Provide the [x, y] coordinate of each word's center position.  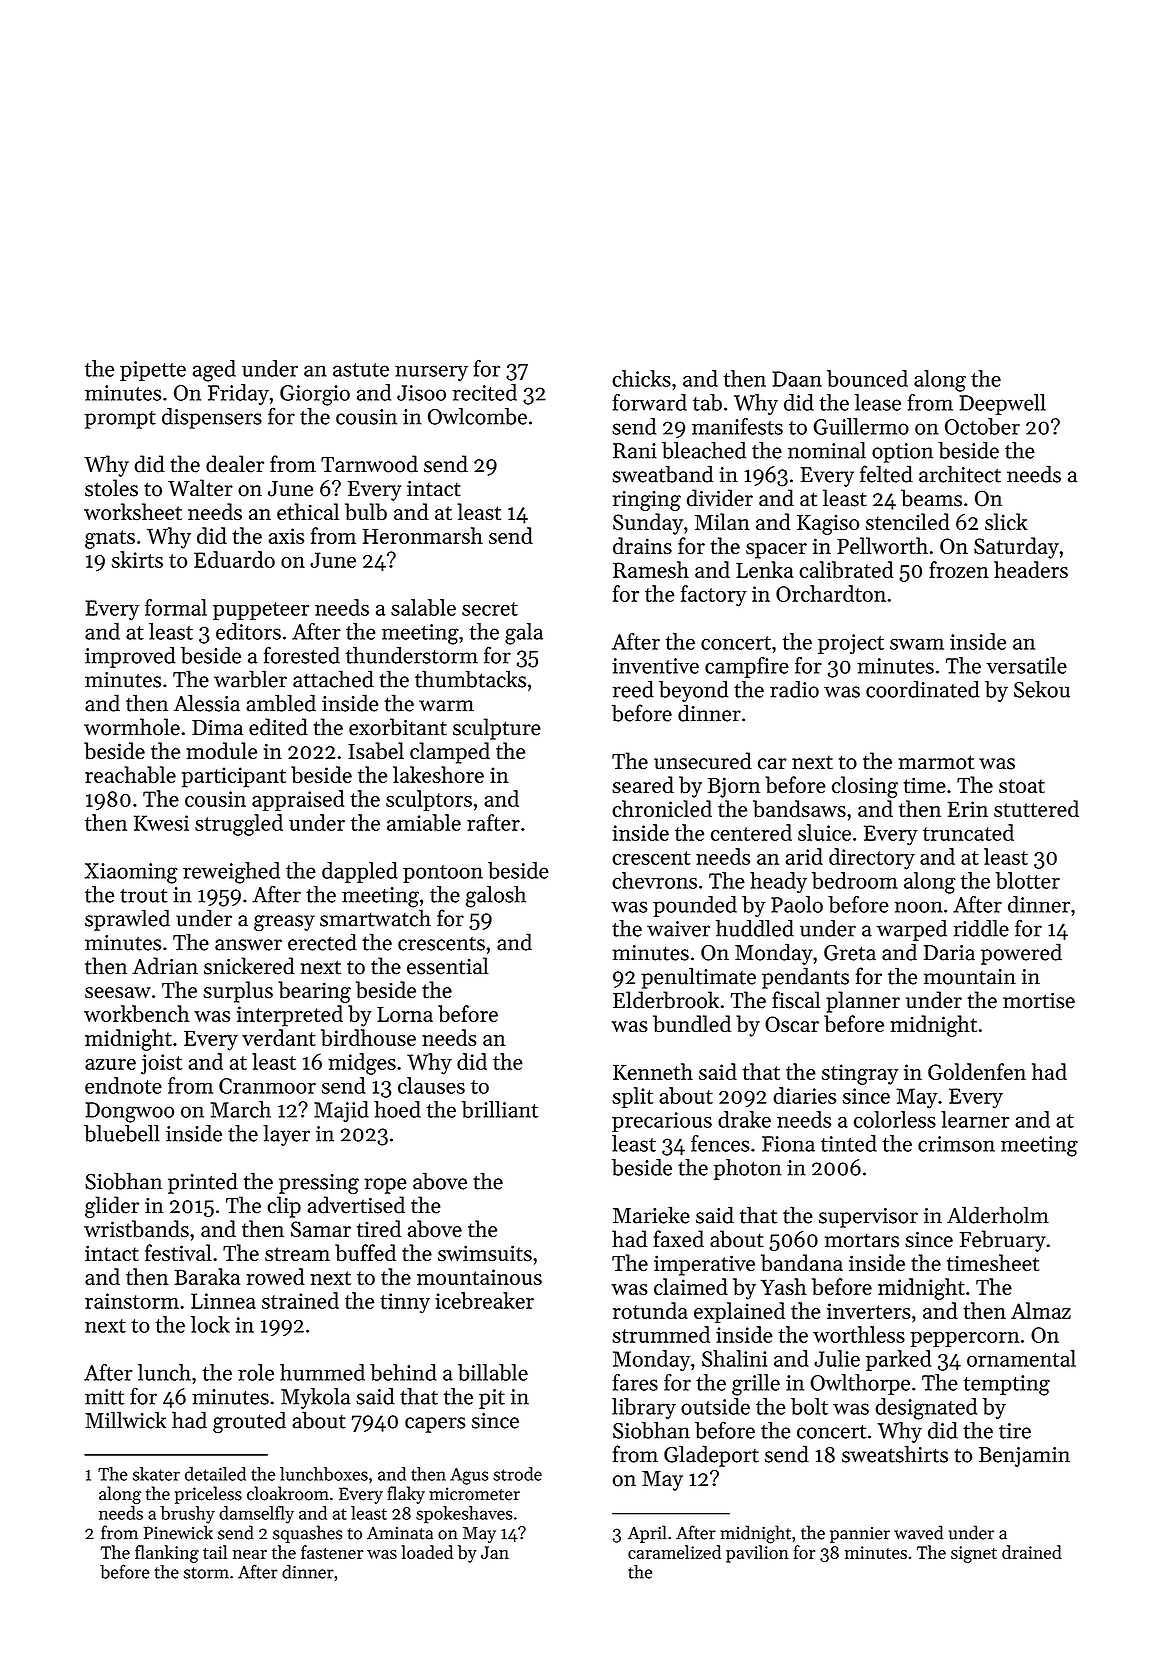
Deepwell [1003, 404]
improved [130, 657]
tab [707, 402]
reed [633, 689]
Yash [784, 1286]
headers [1031, 569]
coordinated [922, 689]
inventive [655, 666]
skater [156, 1474]
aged [214, 371]
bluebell [122, 1133]
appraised [298, 800]
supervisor [868, 1218]
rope [385, 1186]
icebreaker [484, 1300]
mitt [104, 1397]
